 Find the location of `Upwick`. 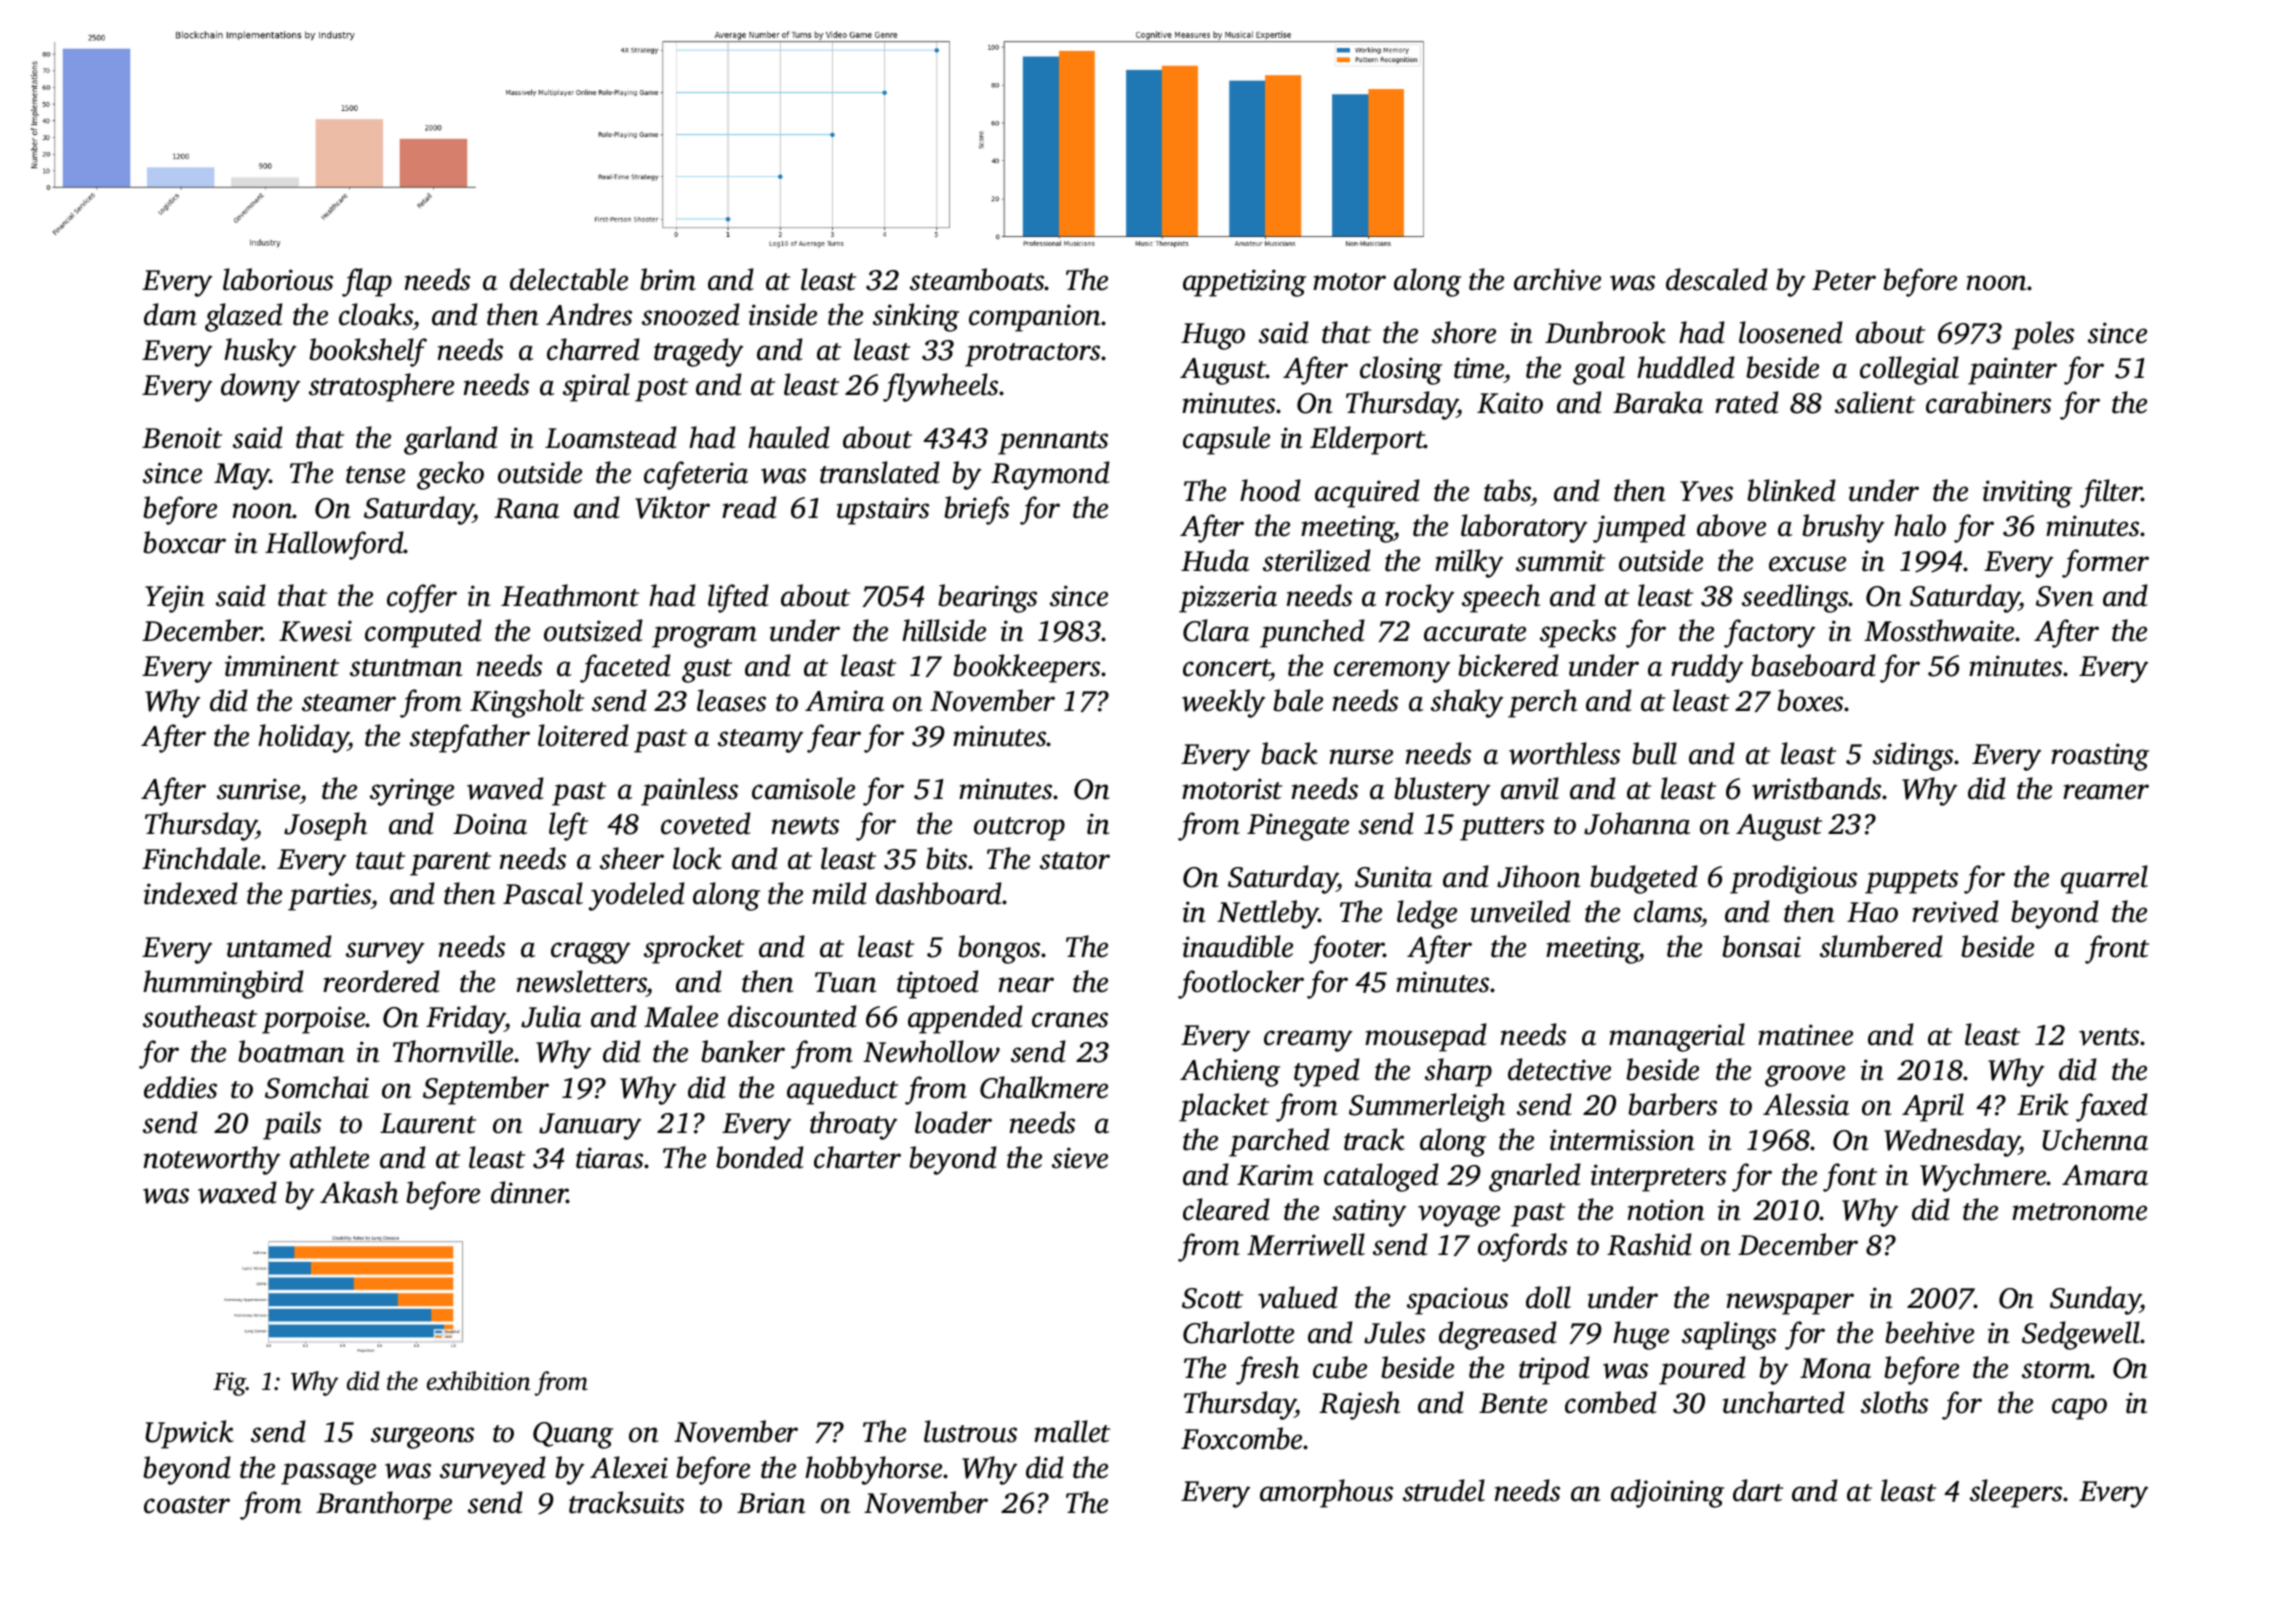

Upwick is located at coordinates (189, 1434).
